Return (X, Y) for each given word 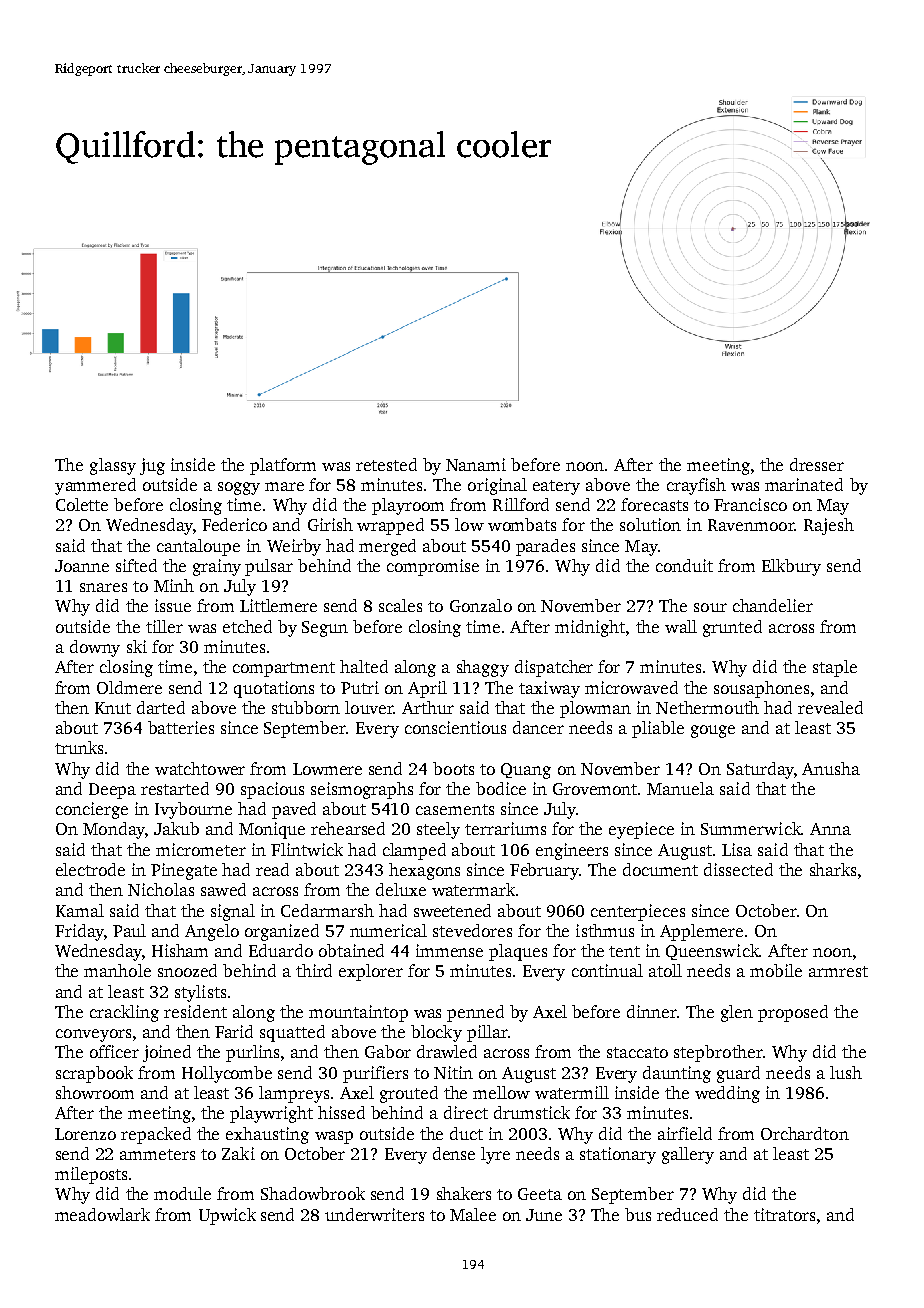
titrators (784, 1214)
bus (638, 1214)
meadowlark (102, 1214)
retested (386, 464)
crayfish (696, 486)
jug (152, 466)
